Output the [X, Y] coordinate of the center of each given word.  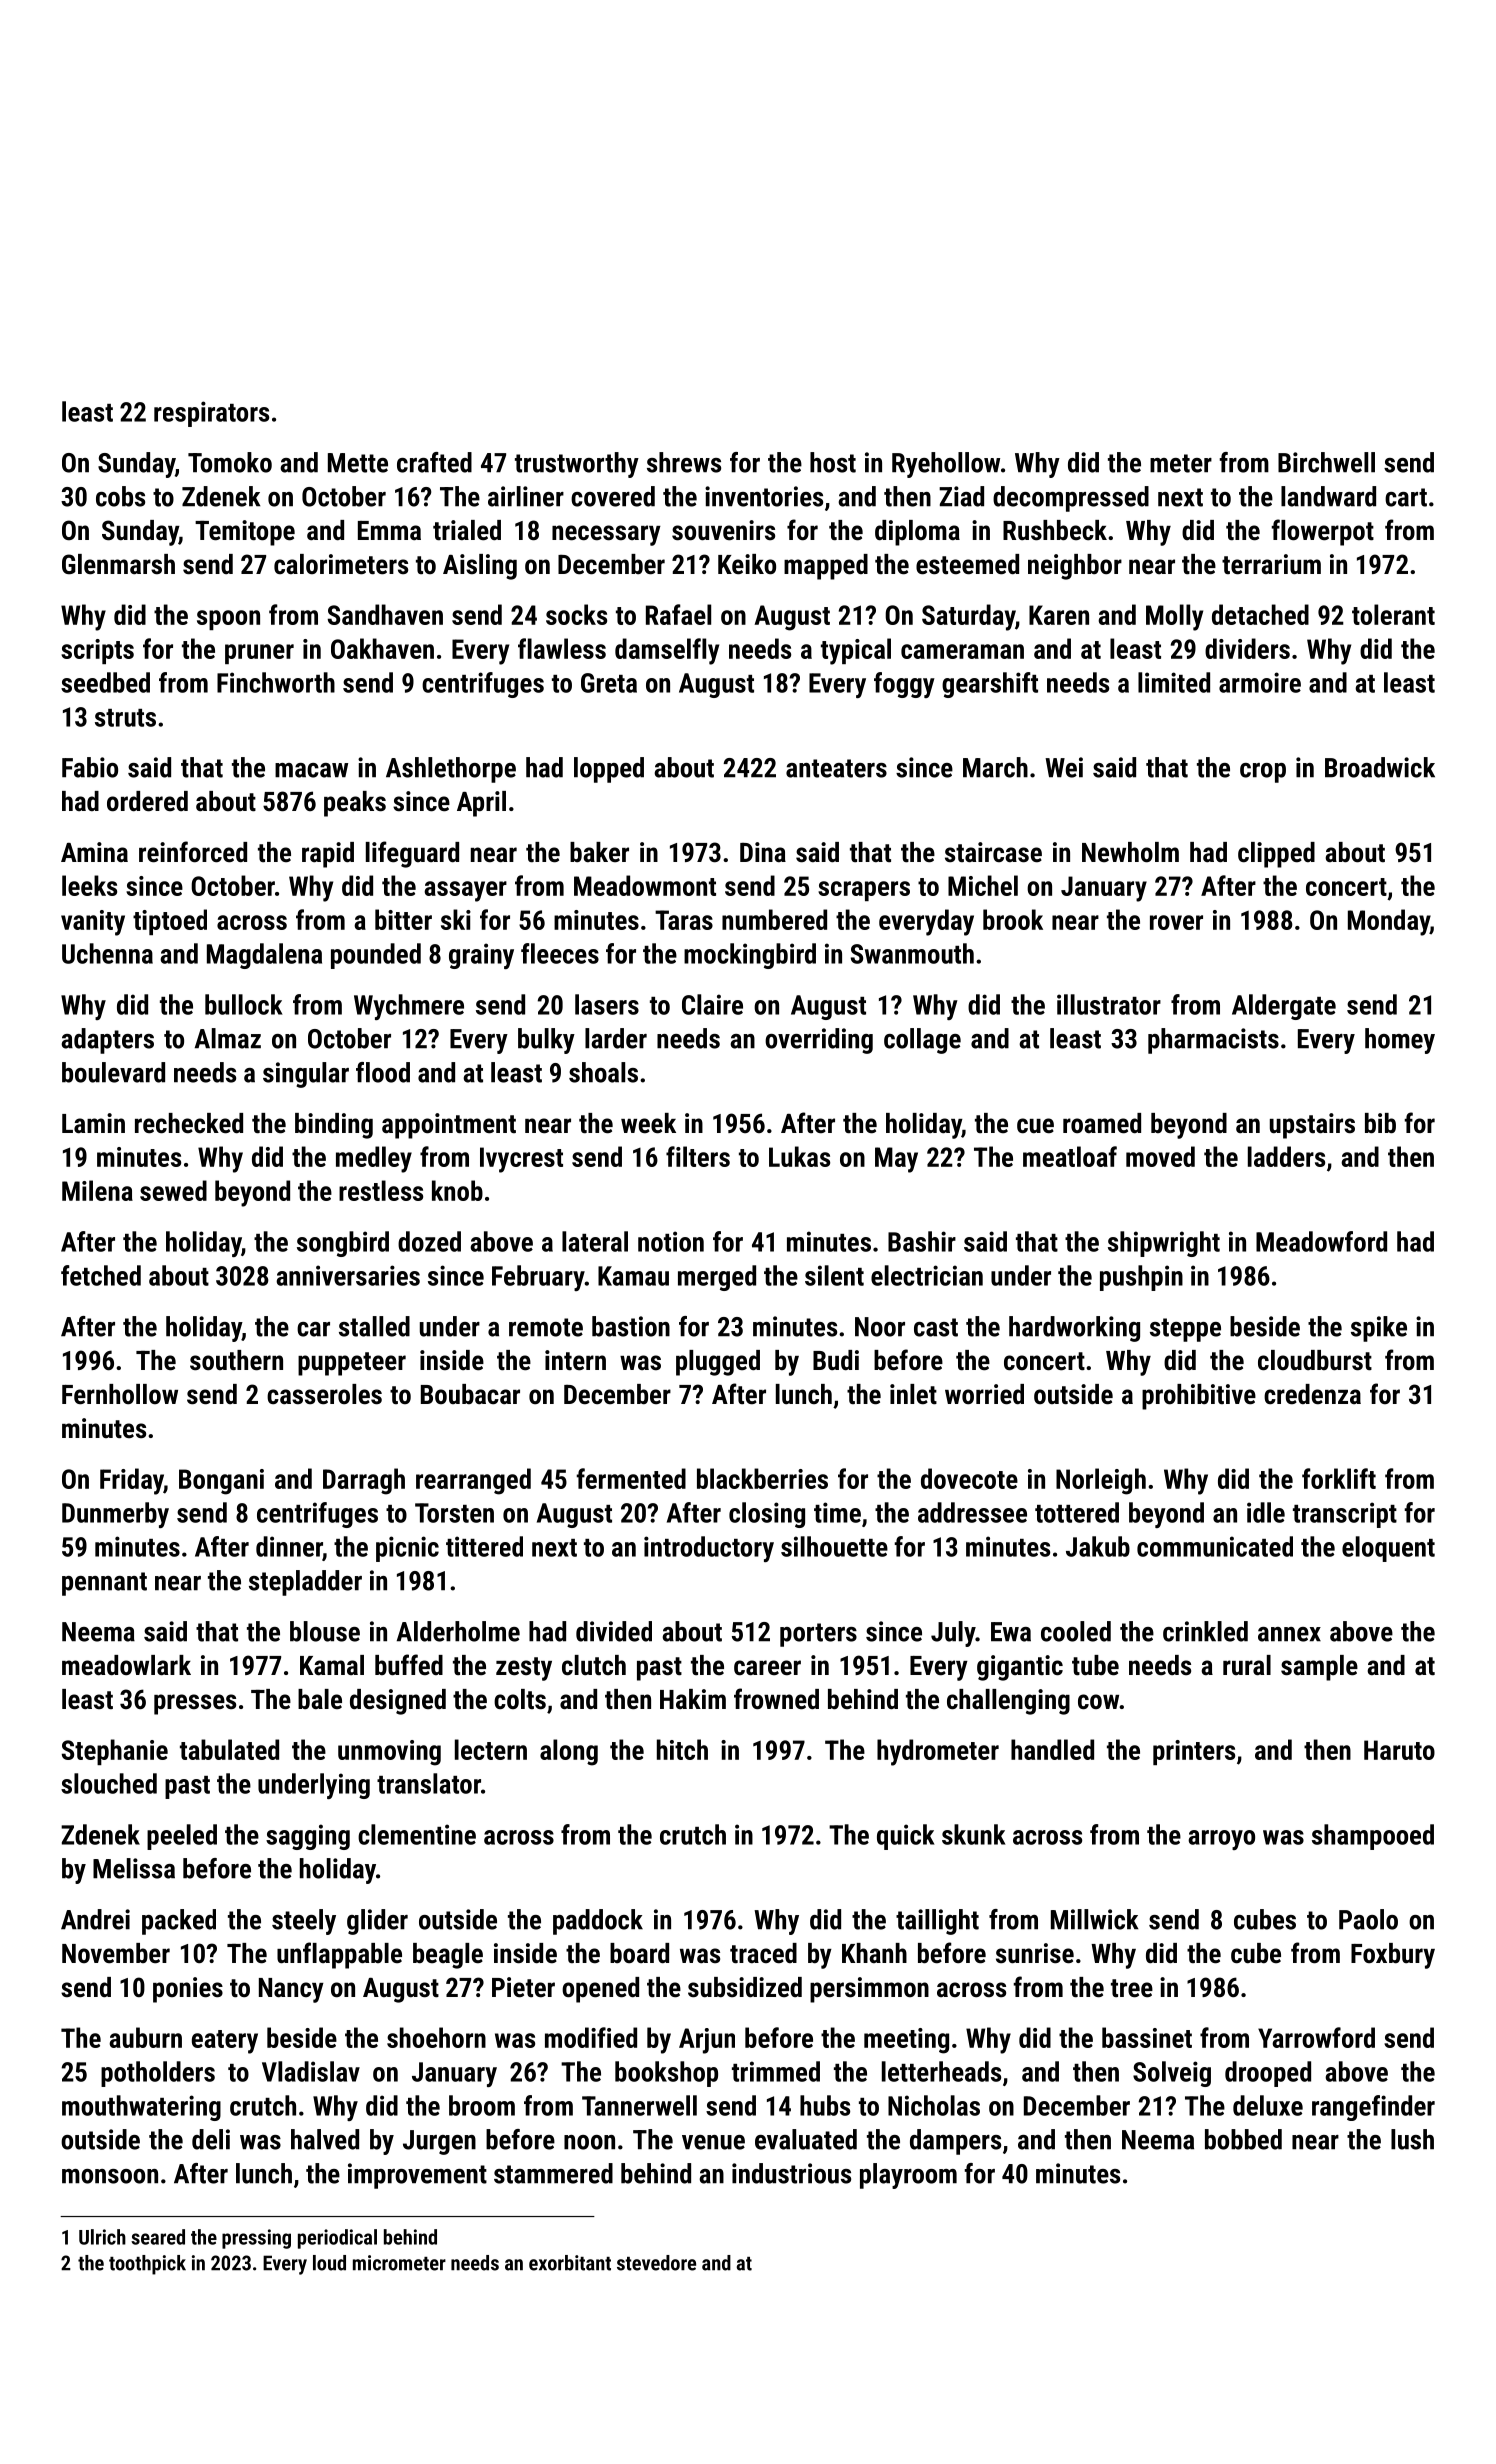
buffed [409, 1665]
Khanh [874, 1953]
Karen [1059, 615]
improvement [417, 2176]
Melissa [134, 1868]
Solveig [1172, 2074]
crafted [434, 462]
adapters [107, 1041]
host [833, 462]
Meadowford [1321, 1241]
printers [1194, 1752]
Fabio [90, 767]
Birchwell [1326, 462]
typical [856, 651]
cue [1035, 1126]
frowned [776, 1699]
